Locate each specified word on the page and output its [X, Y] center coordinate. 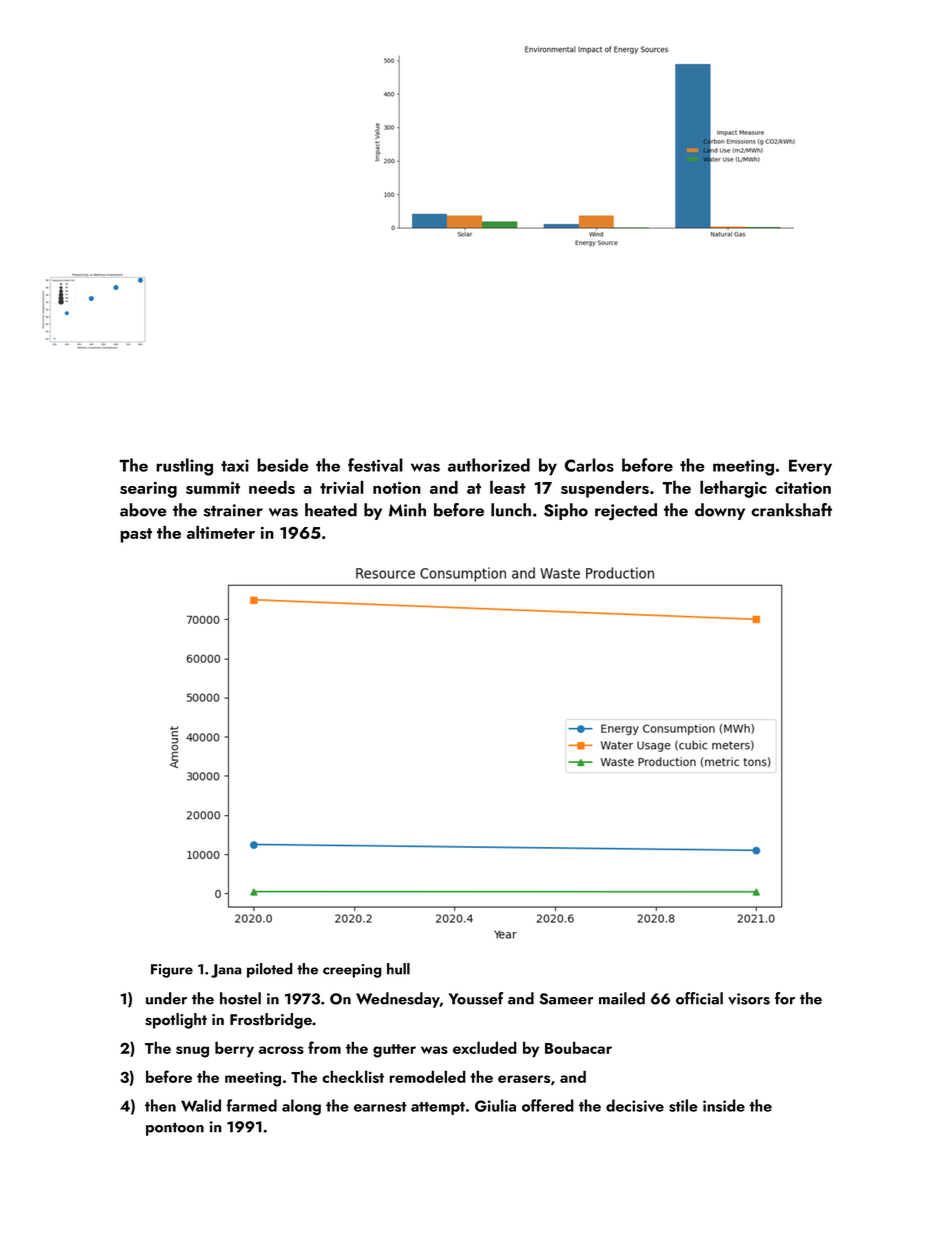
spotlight [176, 1021]
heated [331, 510]
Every [810, 467]
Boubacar [578, 1047]
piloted [270, 970]
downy [720, 511]
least [508, 487]
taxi [235, 465]
